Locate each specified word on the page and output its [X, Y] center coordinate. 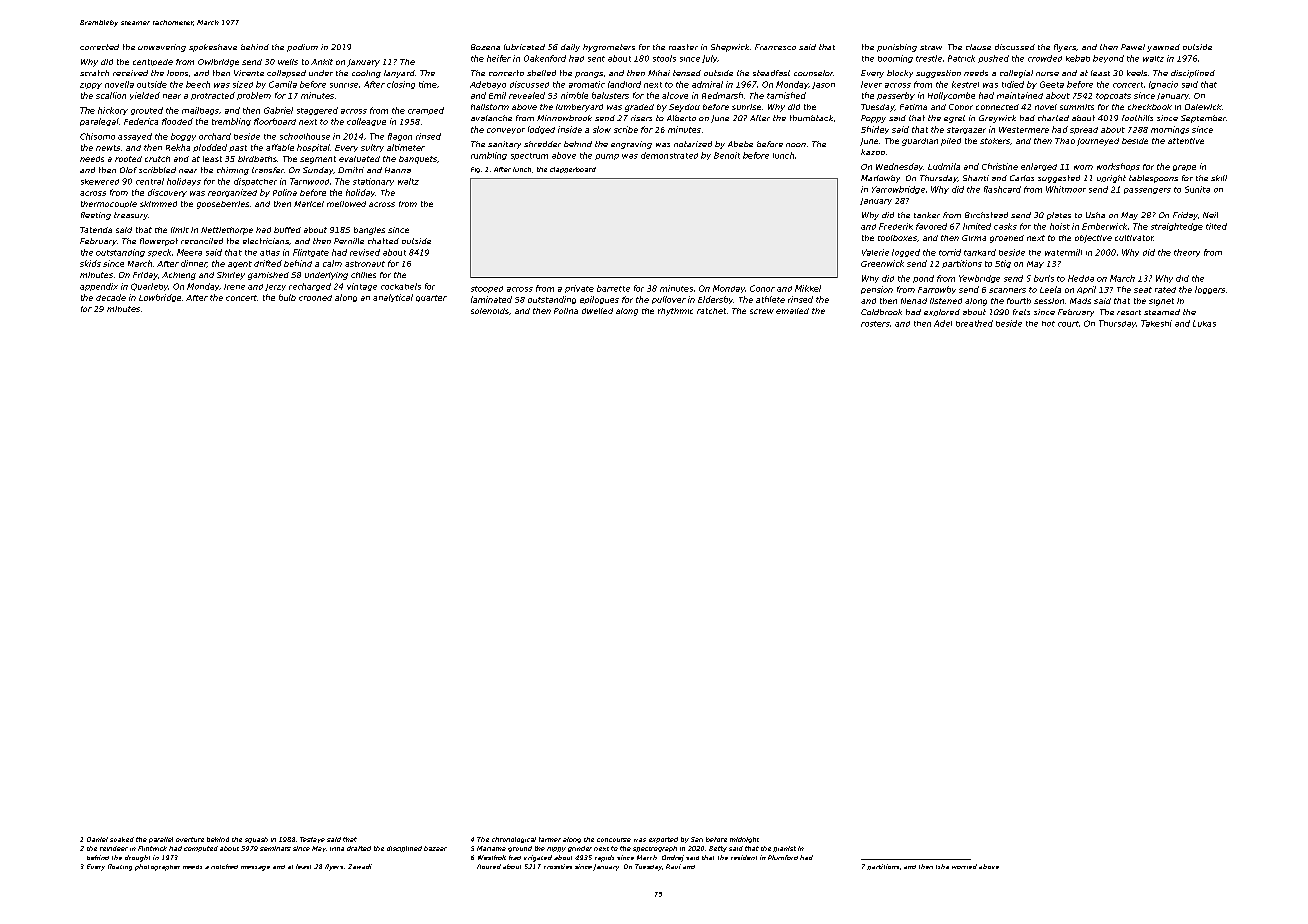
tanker [927, 215]
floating [120, 867]
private [579, 289]
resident [744, 857]
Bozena [485, 47]
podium [302, 48]
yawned [1163, 48]
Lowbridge [160, 298]
